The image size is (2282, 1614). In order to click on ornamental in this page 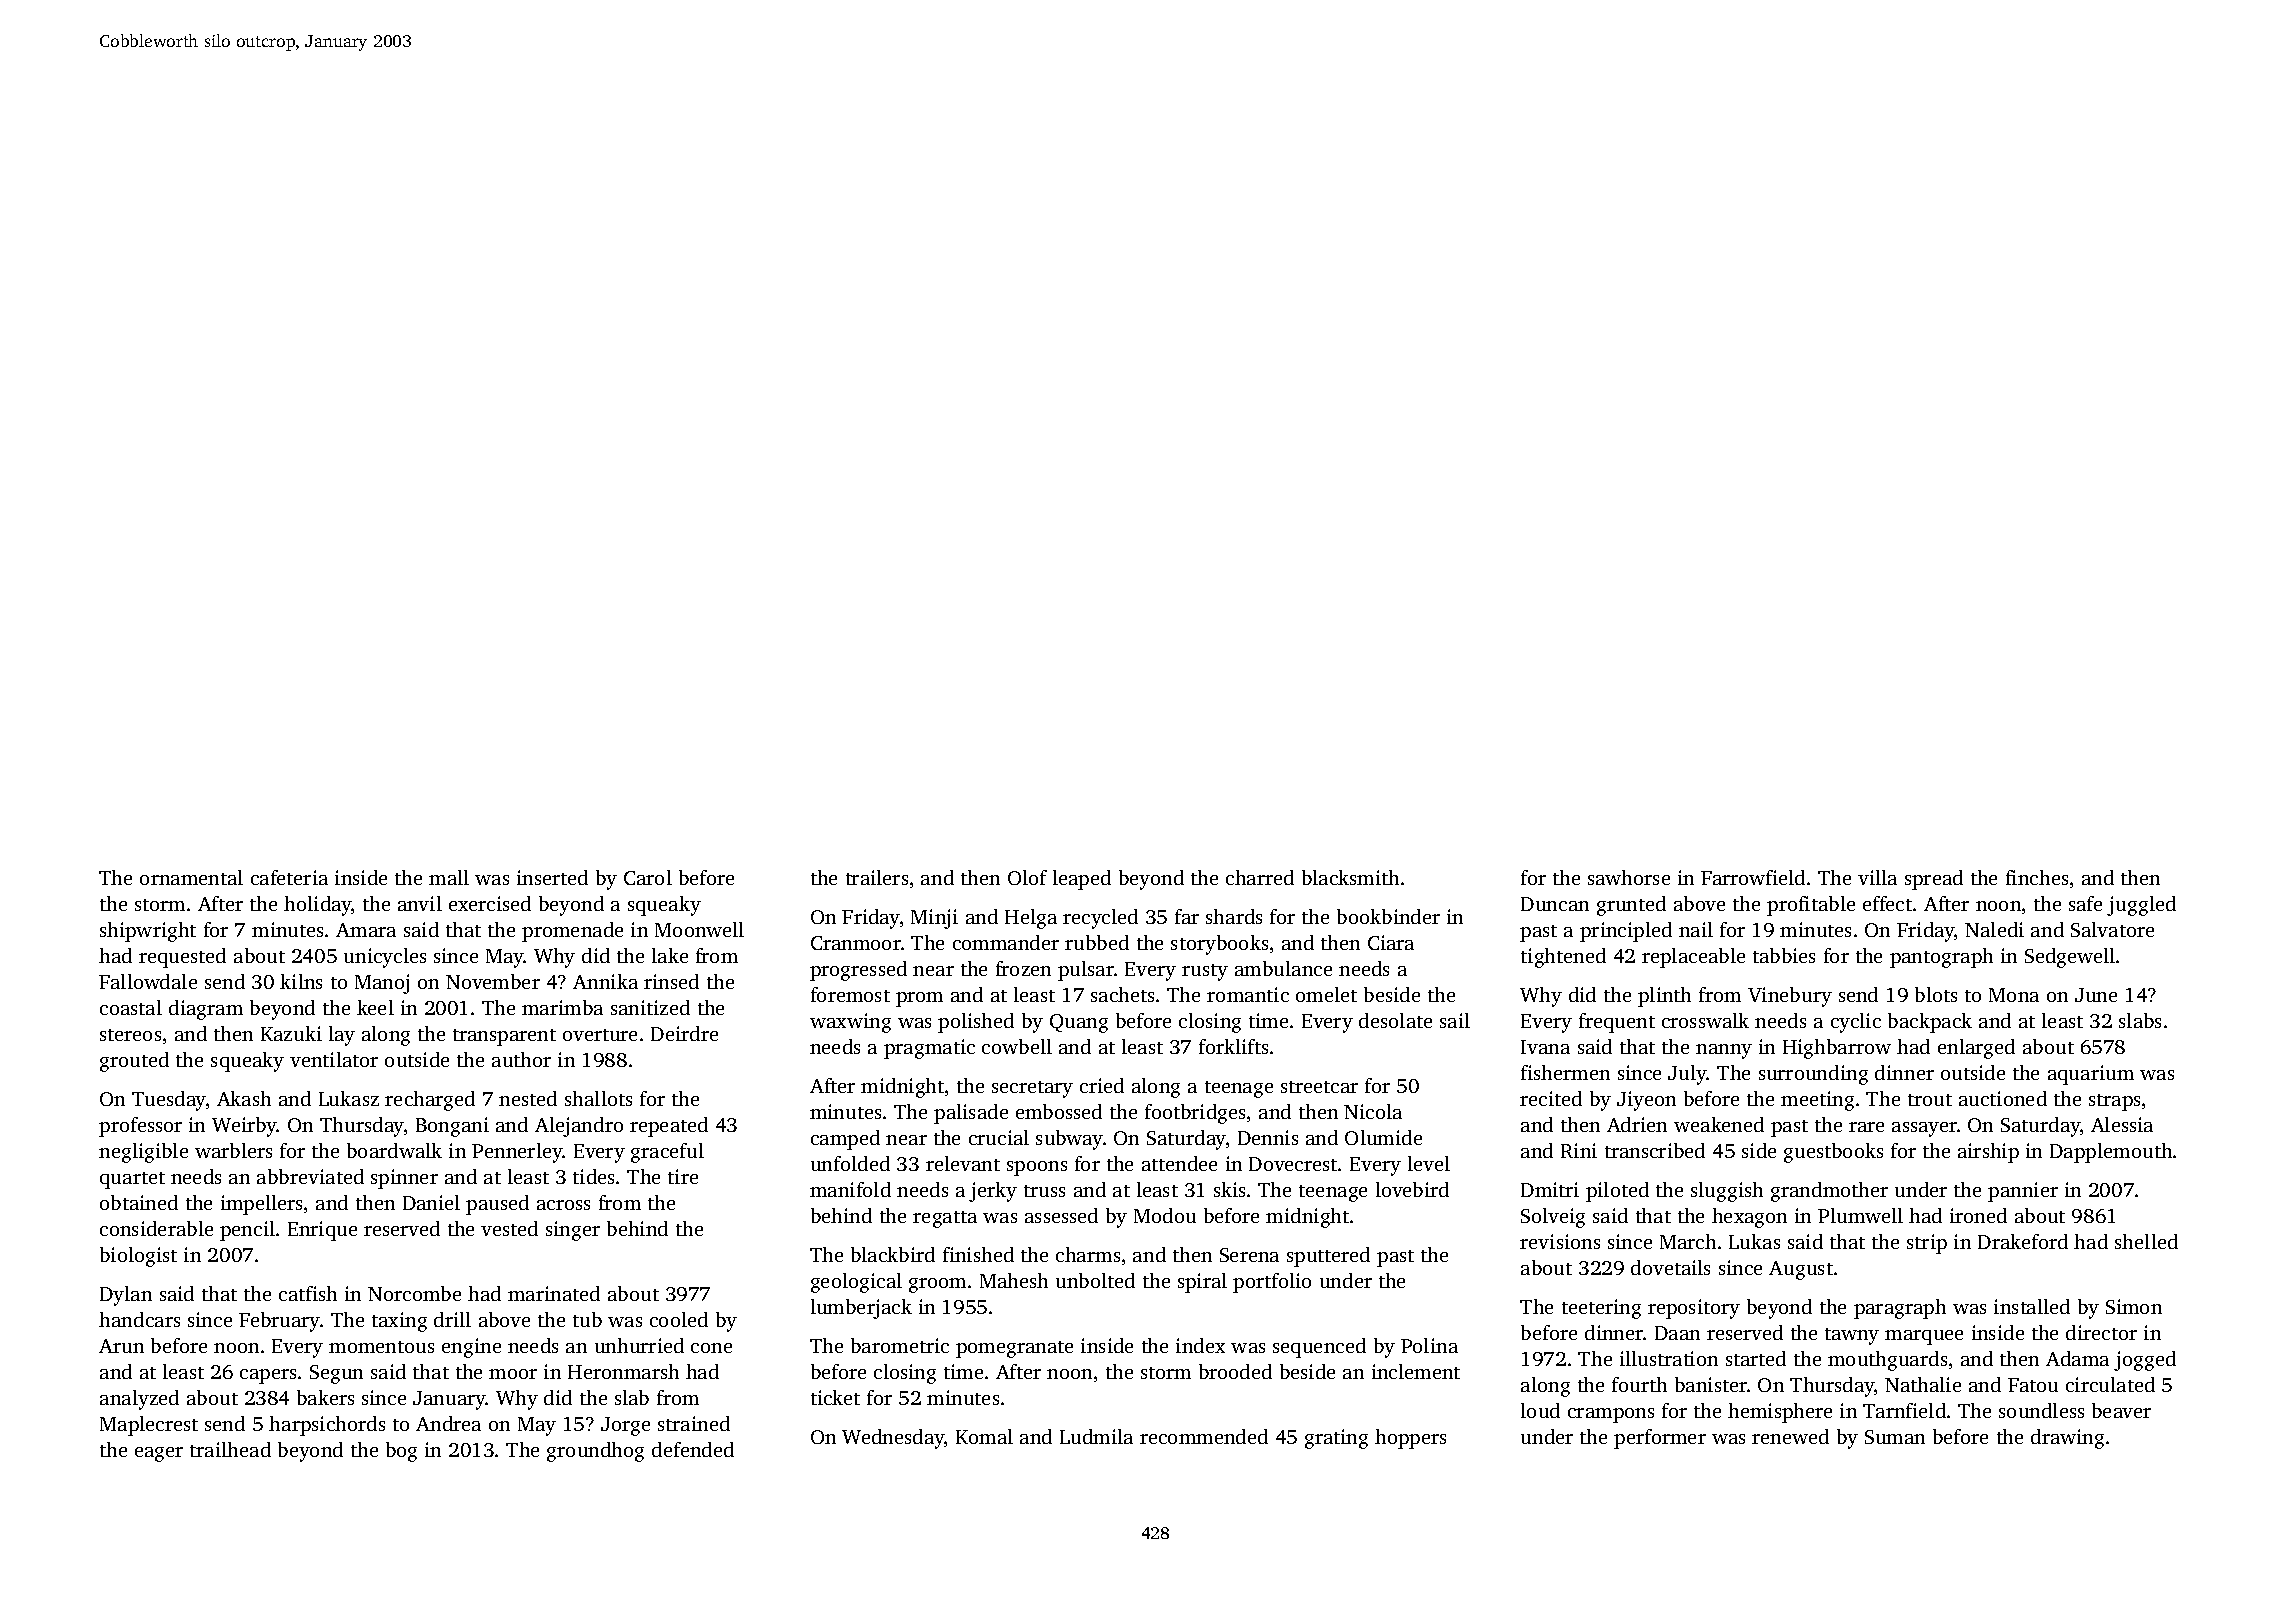, I will do `click(191, 877)`.
